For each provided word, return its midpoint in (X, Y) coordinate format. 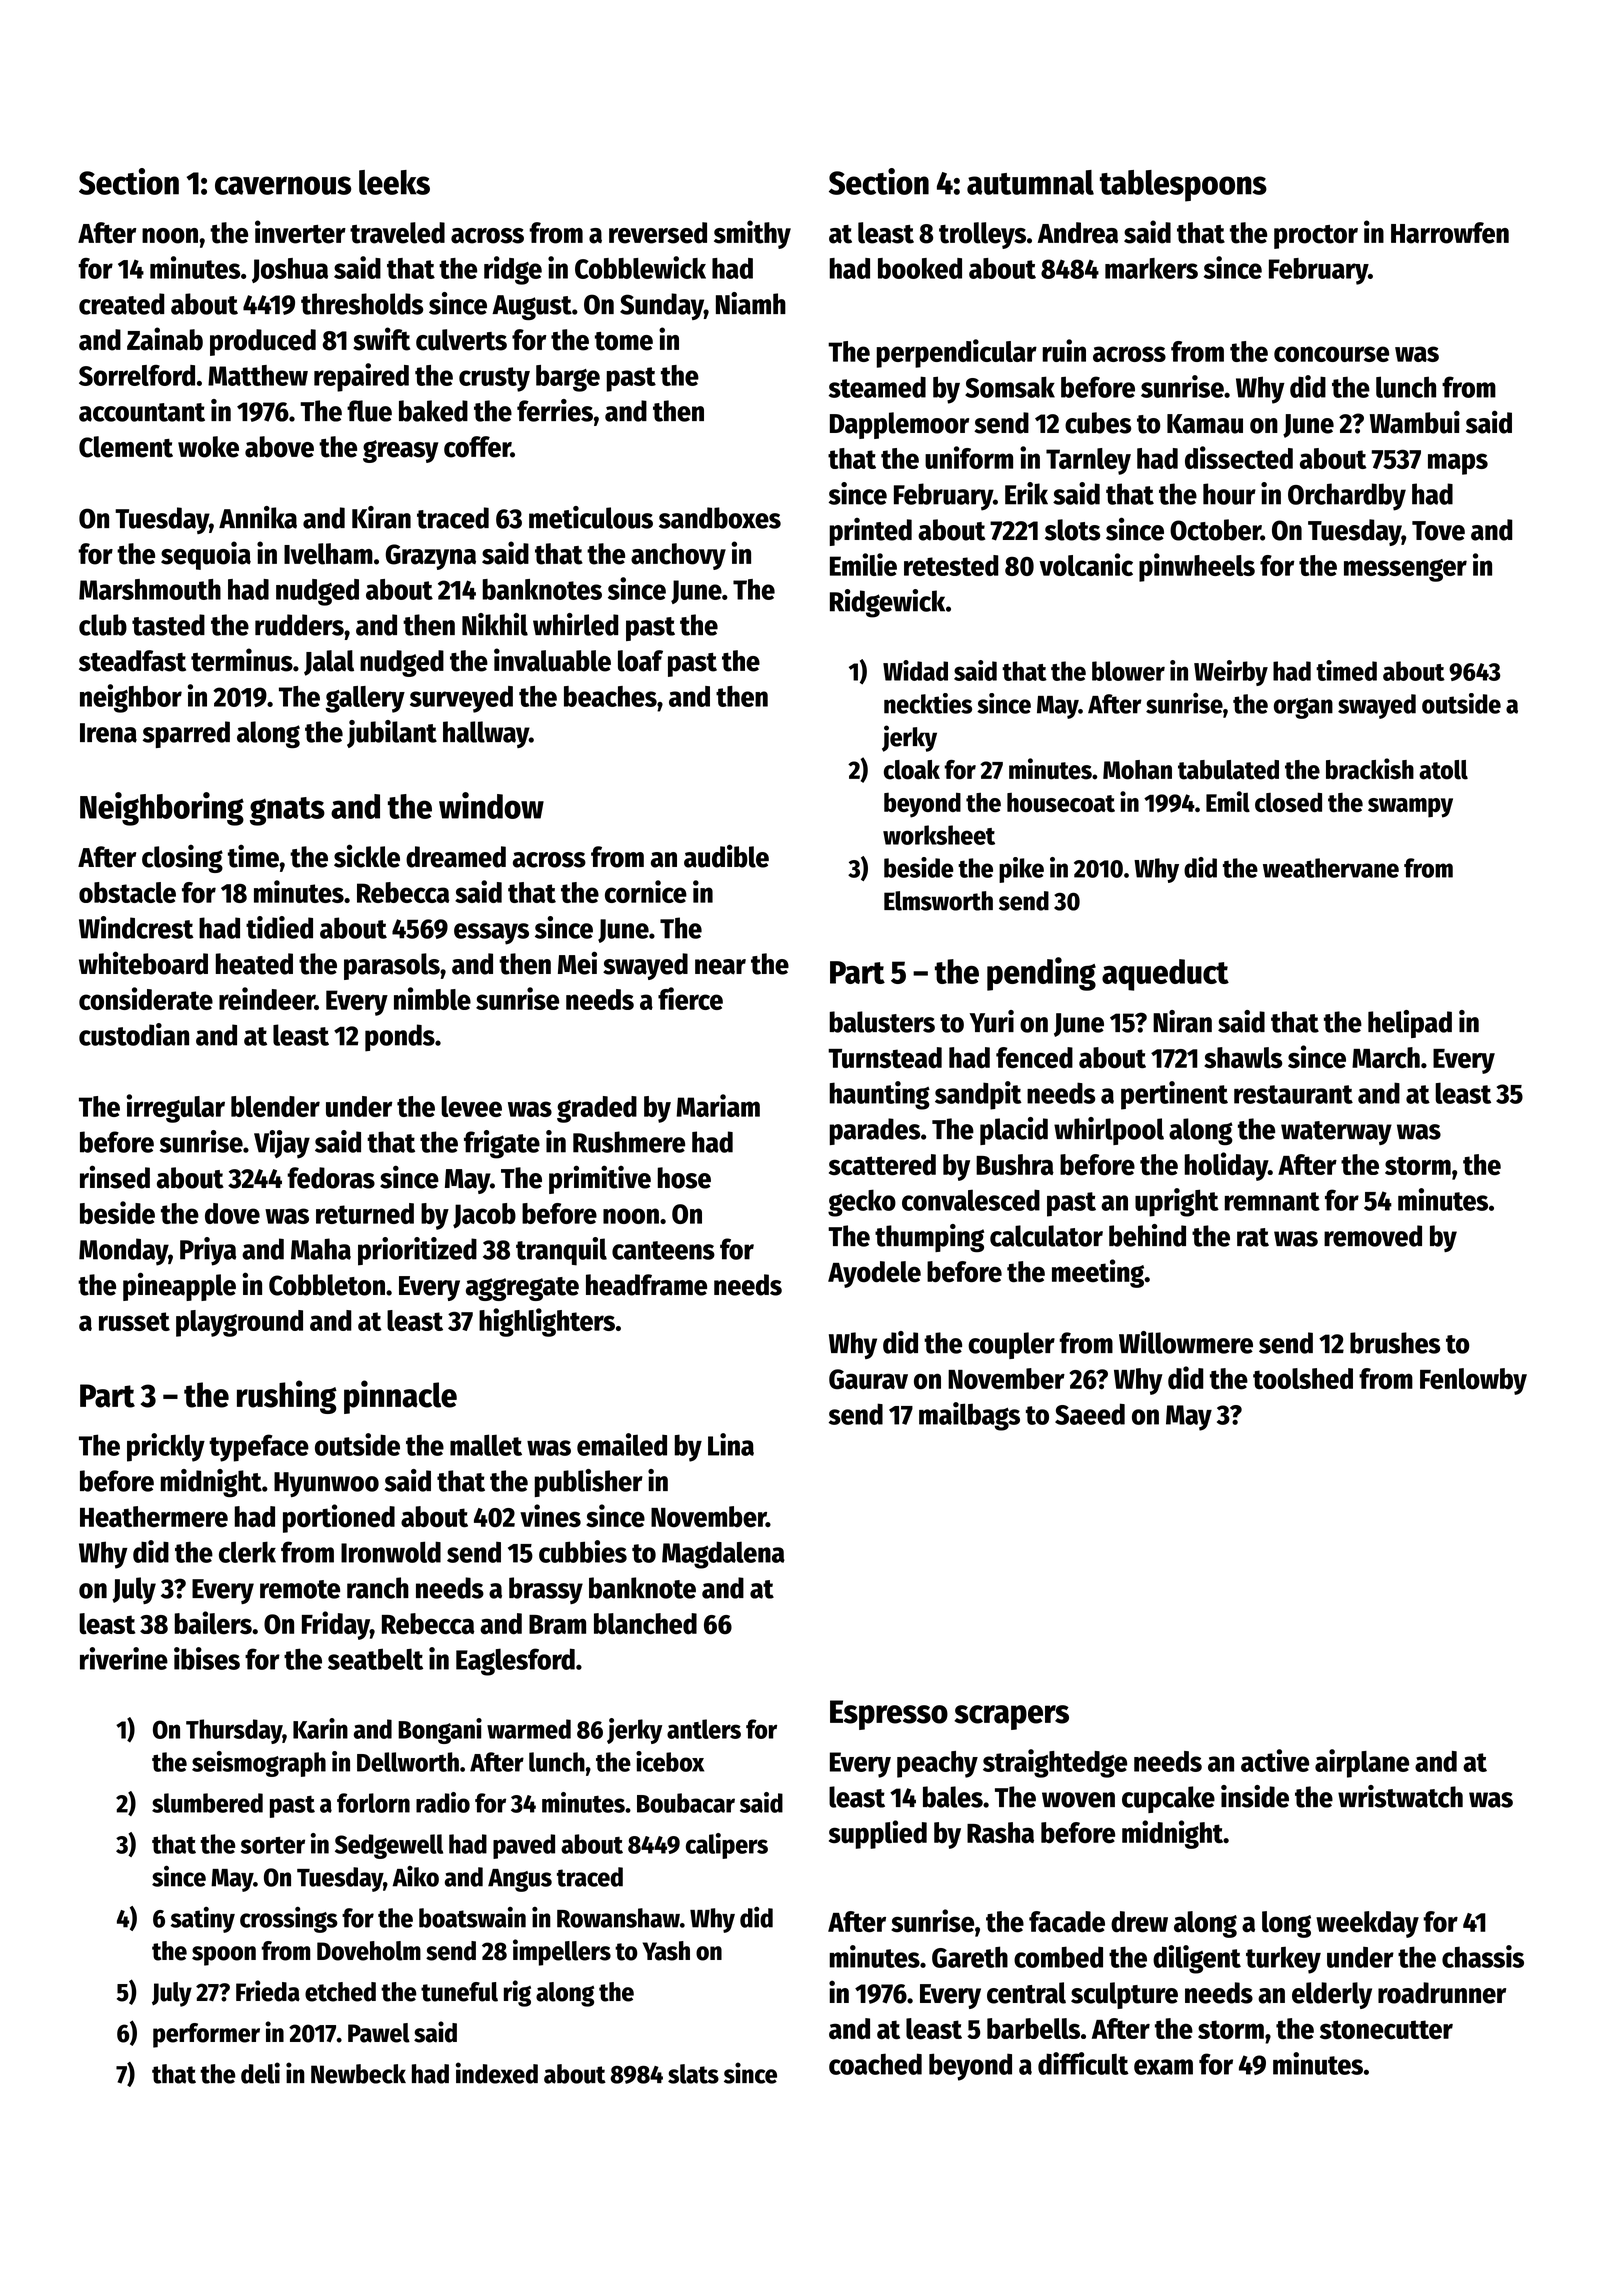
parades (875, 1131)
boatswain (472, 1917)
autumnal (1030, 182)
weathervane (1331, 868)
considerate (146, 998)
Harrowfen (1450, 233)
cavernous (283, 185)
